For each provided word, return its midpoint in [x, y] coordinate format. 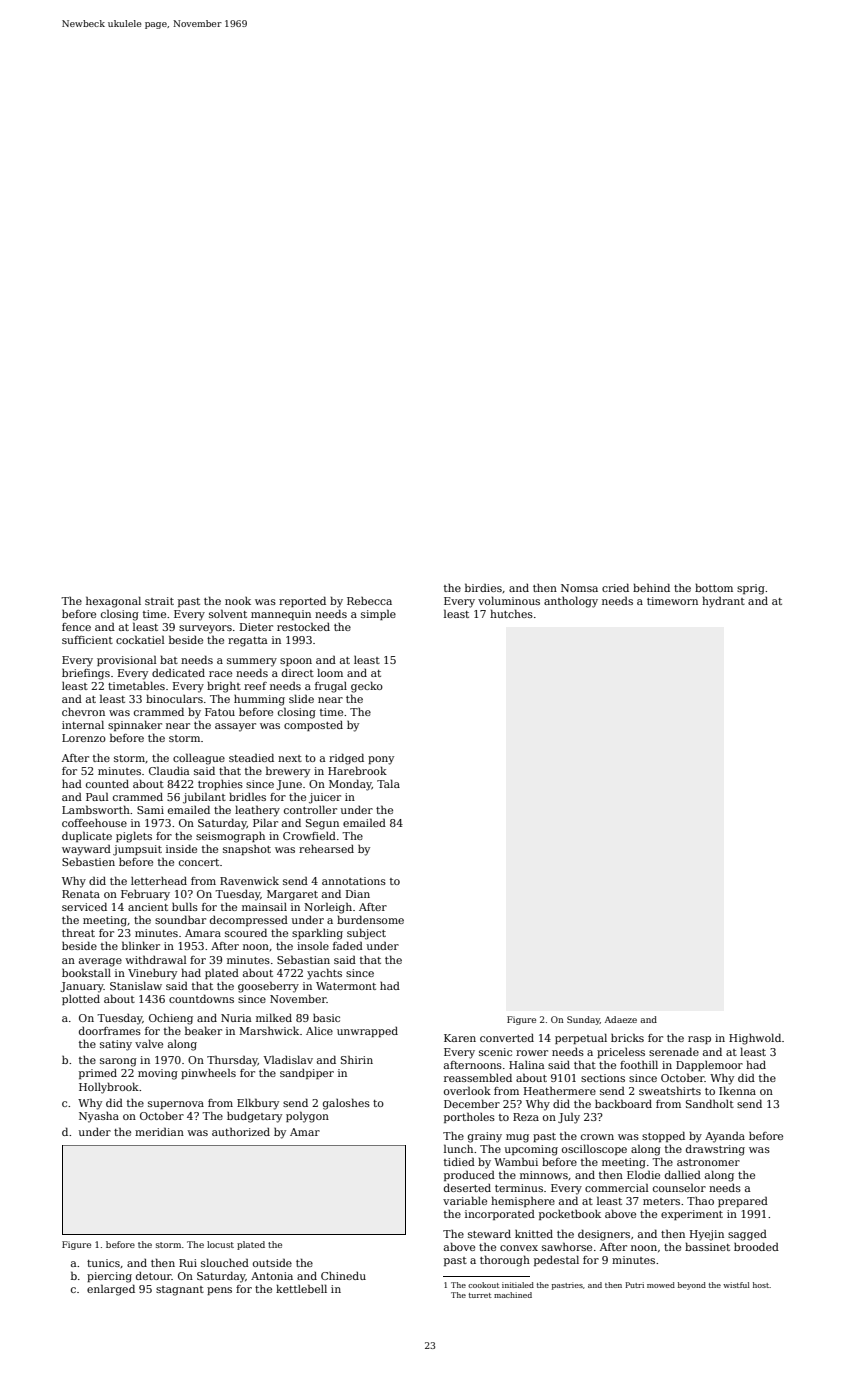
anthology [571, 602]
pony [381, 760]
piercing [109, 1277]
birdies [483, 587]
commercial [617, 1187]
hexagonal [113, 602]
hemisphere [523, 1201]
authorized [241, 1131]
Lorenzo [84, 738]
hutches [511, 613]
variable [465, 1200]
